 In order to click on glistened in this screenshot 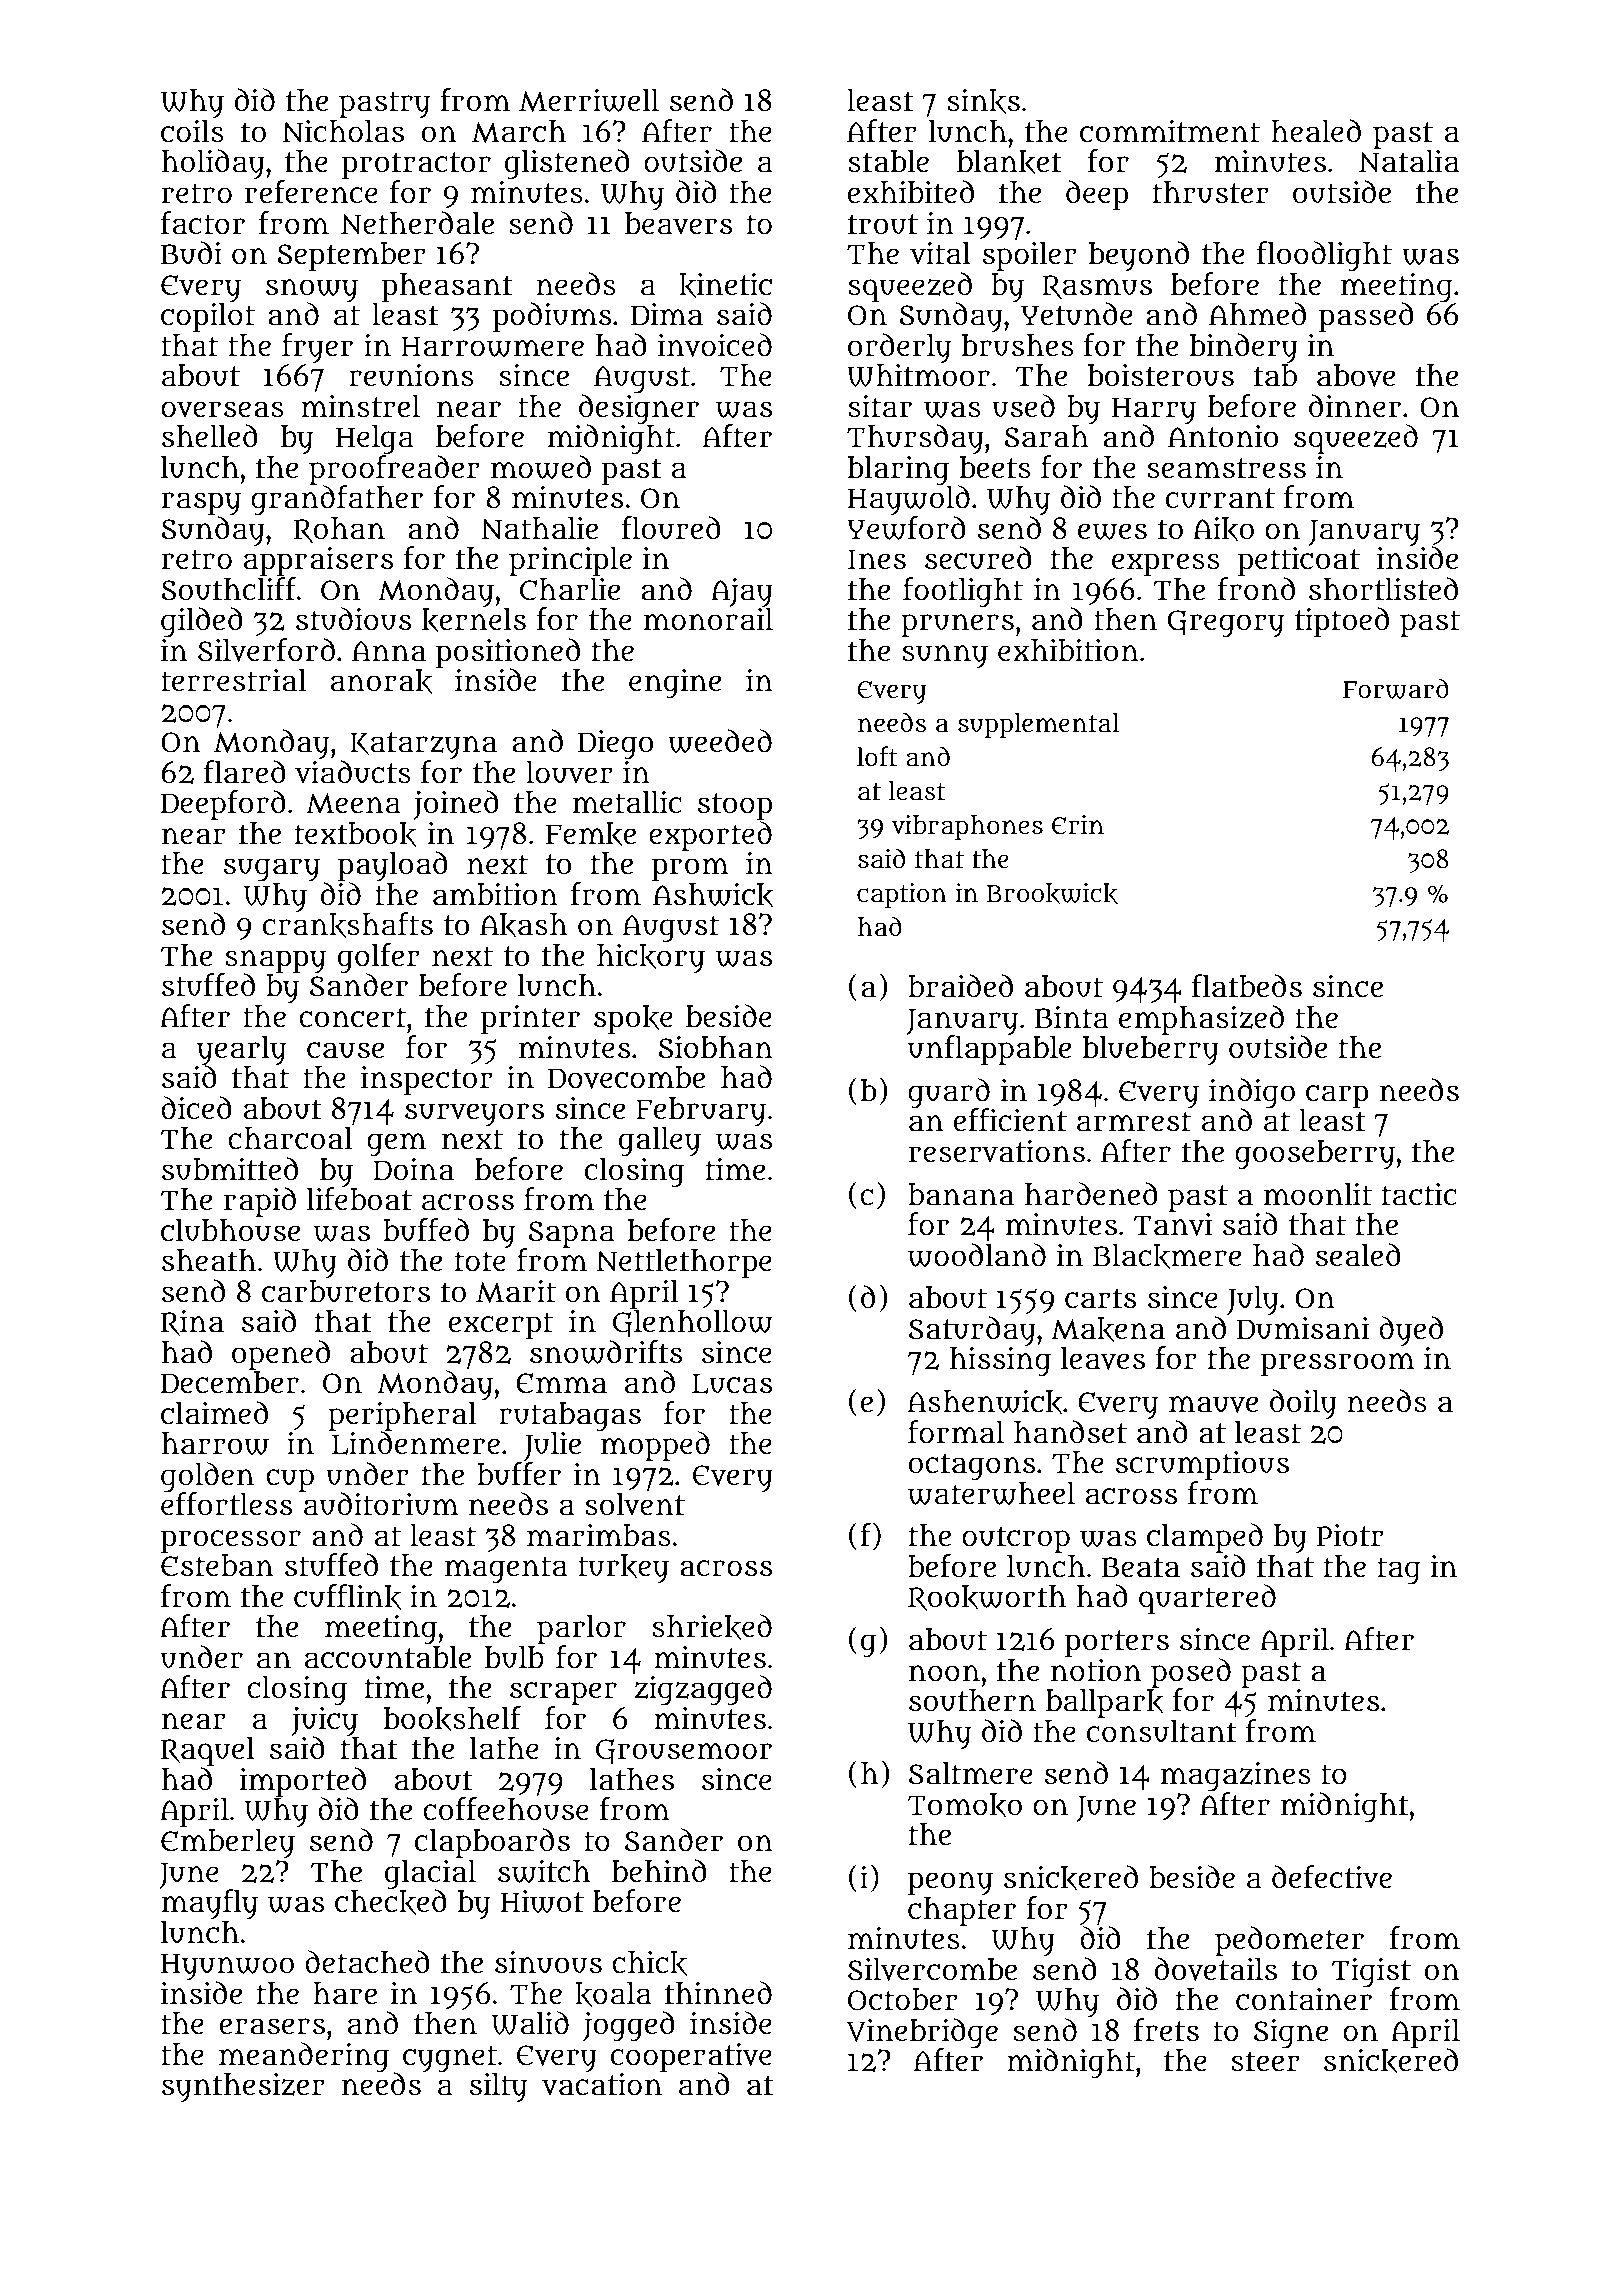, I will do `click(567, 164)`.
